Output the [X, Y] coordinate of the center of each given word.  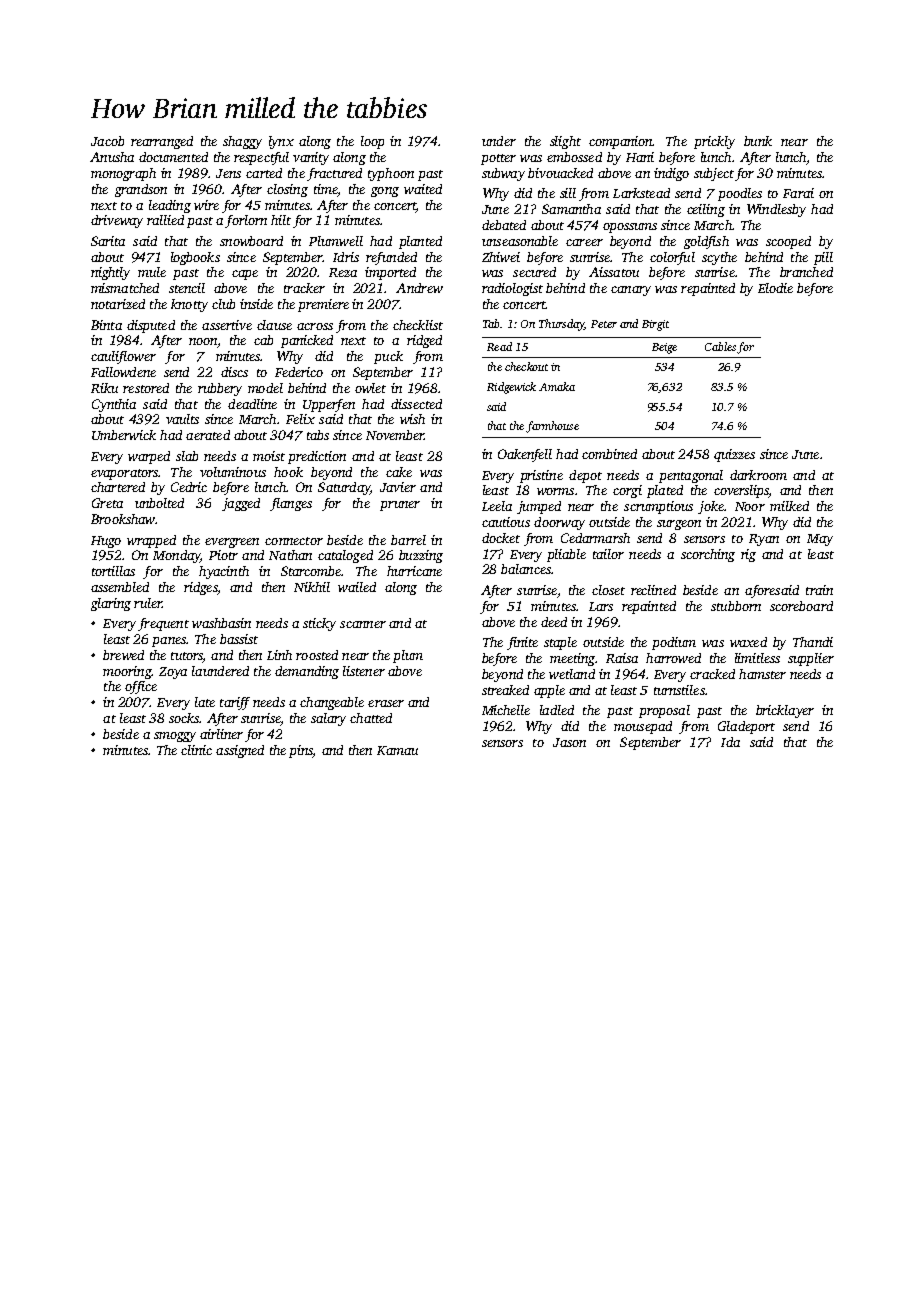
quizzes [734, 455]
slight [565, 142]
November [395, 435]
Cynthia [114, 405]
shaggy [242, 142]
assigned [240, 751]
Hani [640, 157]
